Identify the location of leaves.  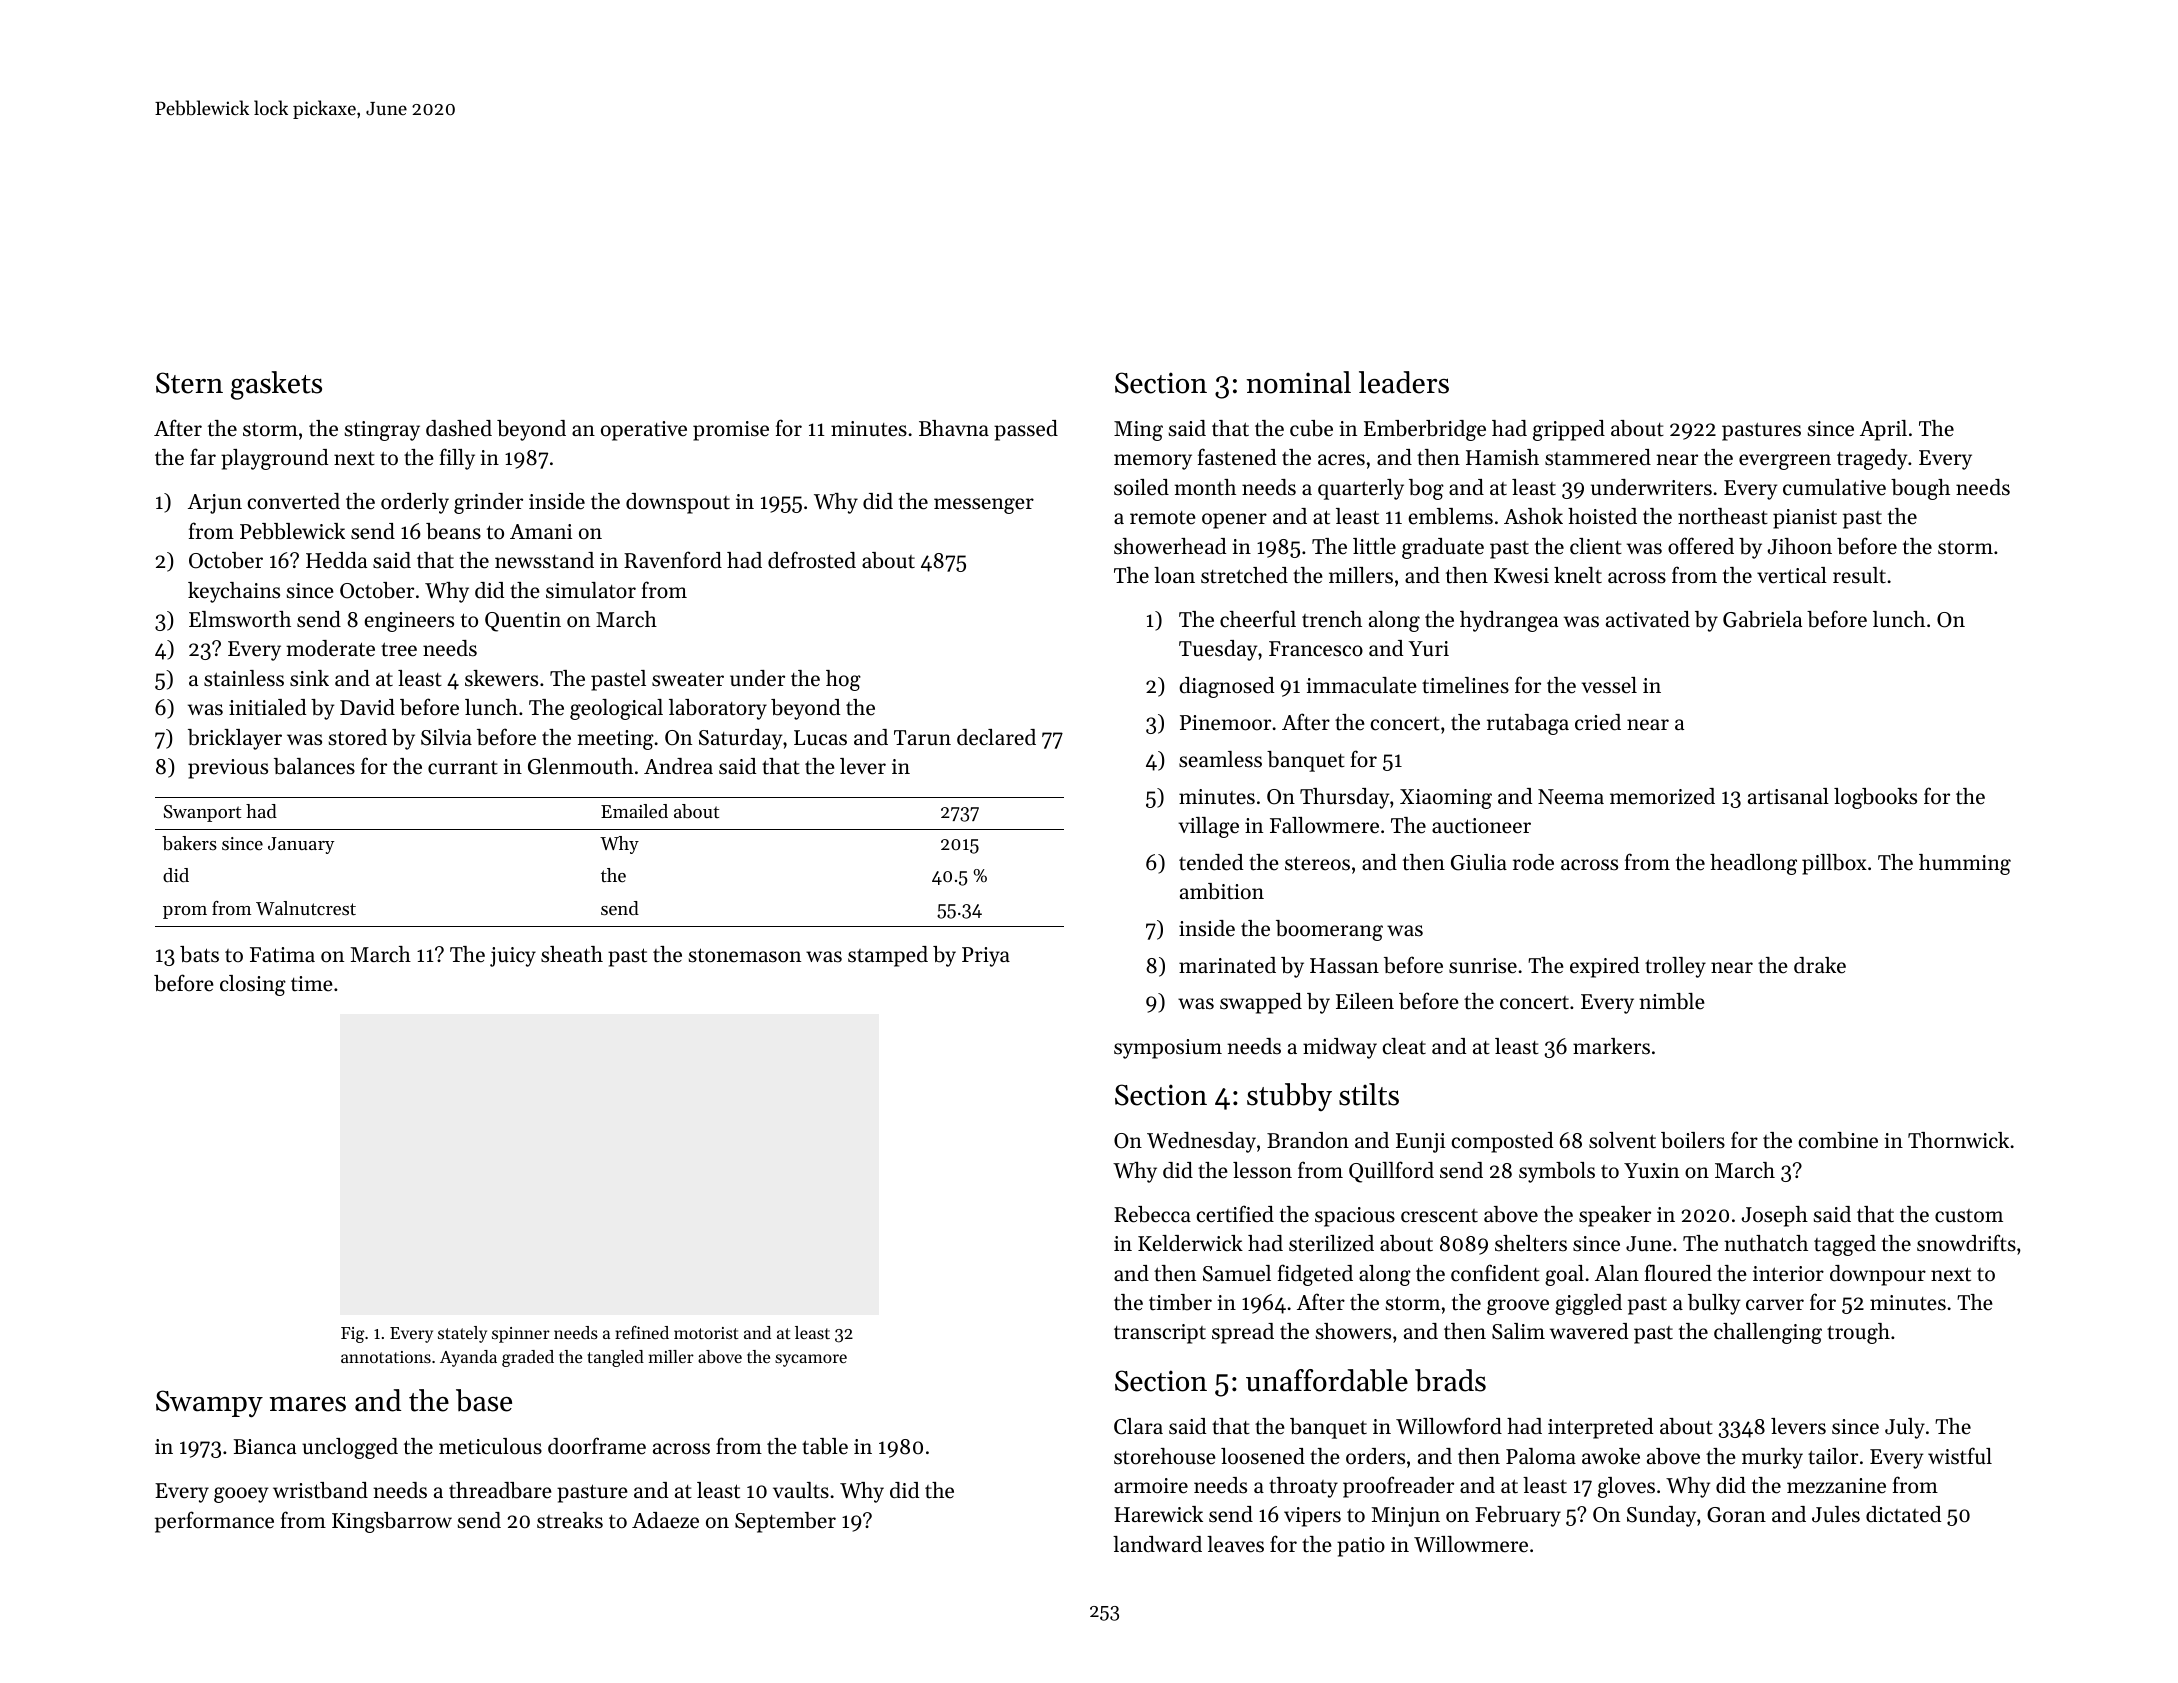
(1235, 1544).
